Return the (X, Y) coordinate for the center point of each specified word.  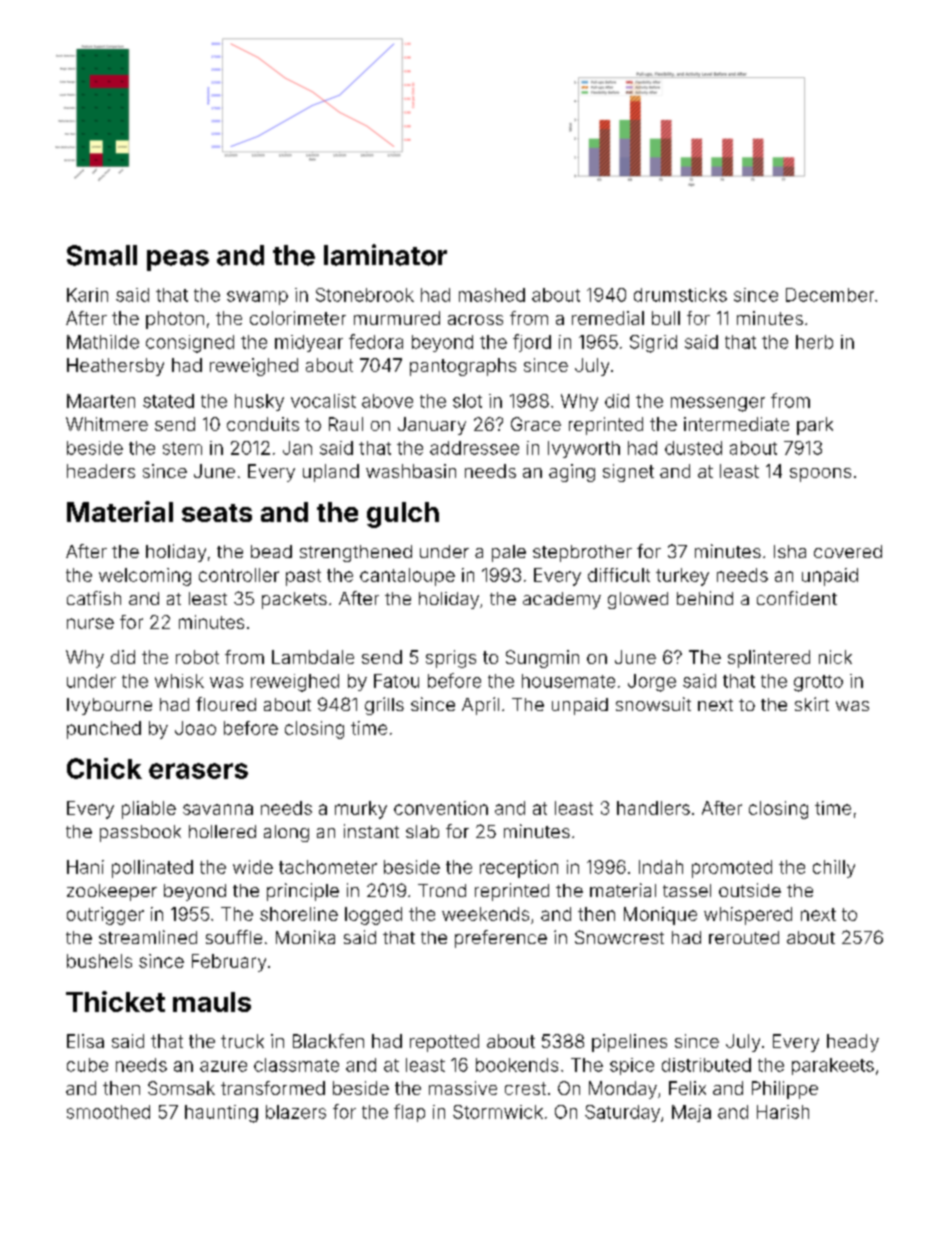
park (815, 426)
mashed (492, 295)
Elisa (85, 1041)
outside (750, 890)
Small (102, 255)
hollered (222, 831)
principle (303, 892)
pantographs (463, 367)
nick (835, 657)
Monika (305, 937)
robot (197, 657)
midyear (309, 343)
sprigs (451, 659)
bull (666, 318)
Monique (660, 916)
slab (422, 831)
